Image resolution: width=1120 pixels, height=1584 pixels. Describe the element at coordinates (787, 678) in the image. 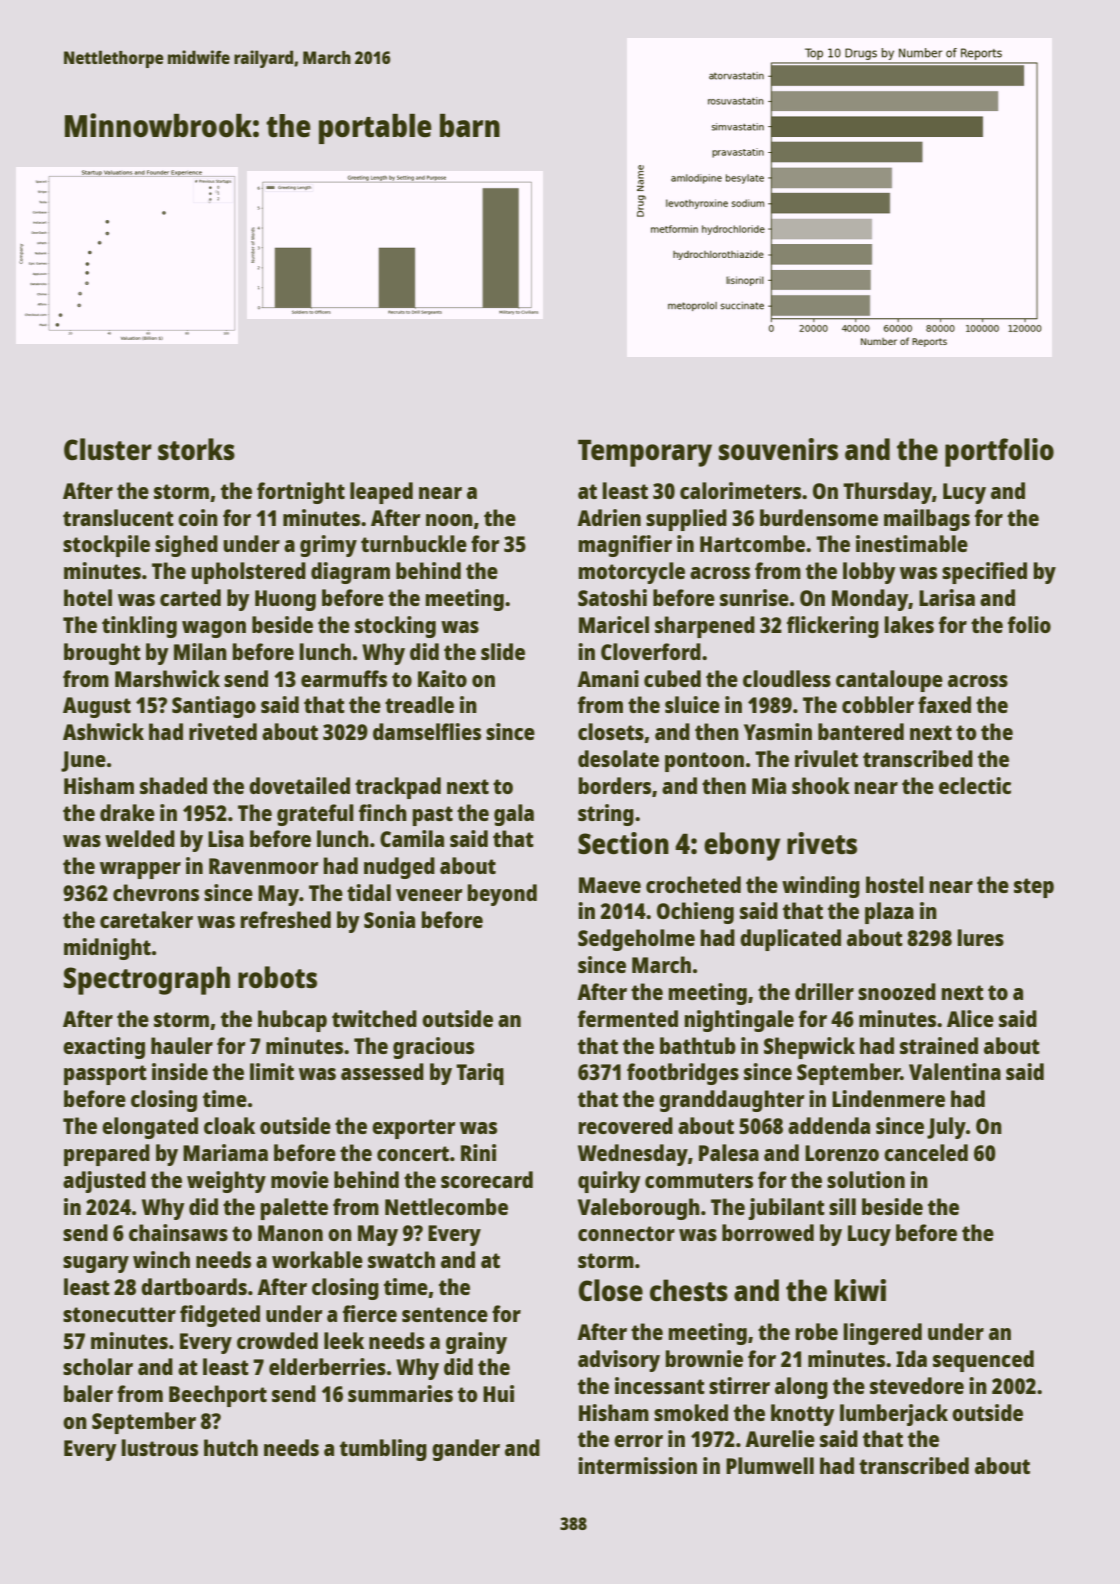

I see `cloudless` at that location.
